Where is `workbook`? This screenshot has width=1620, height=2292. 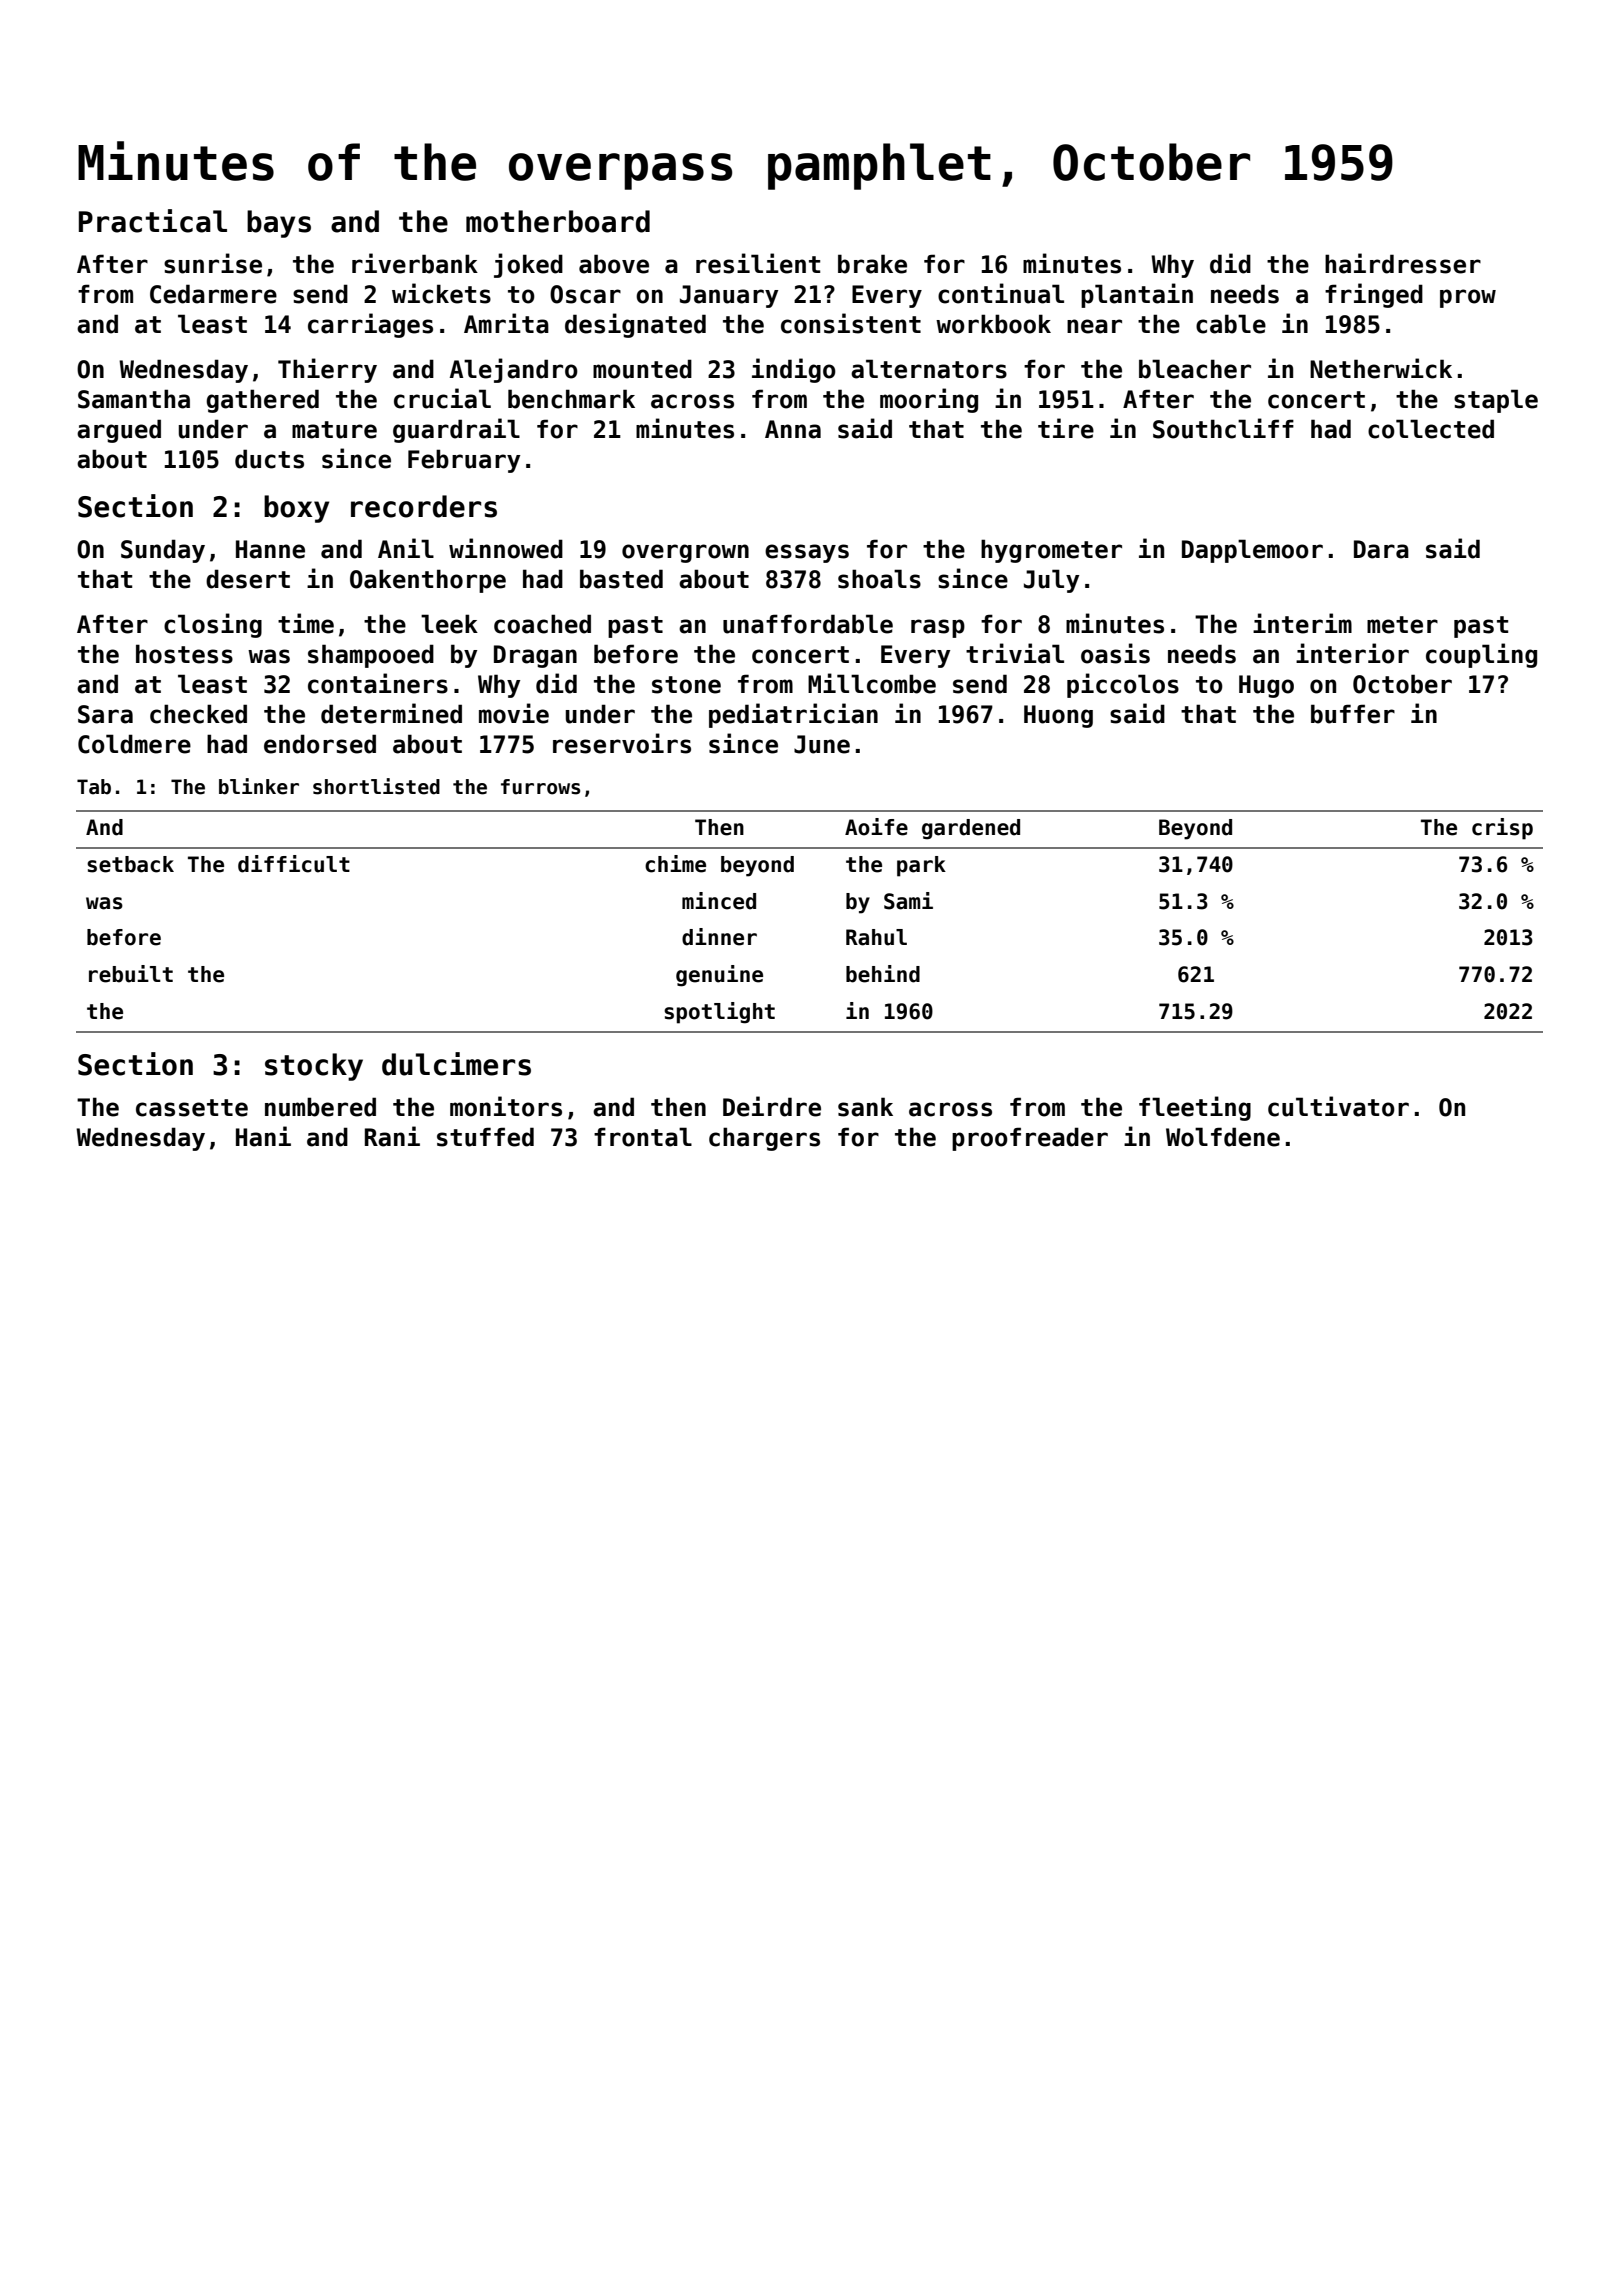
workbook is located at coordinates (993, 324).
